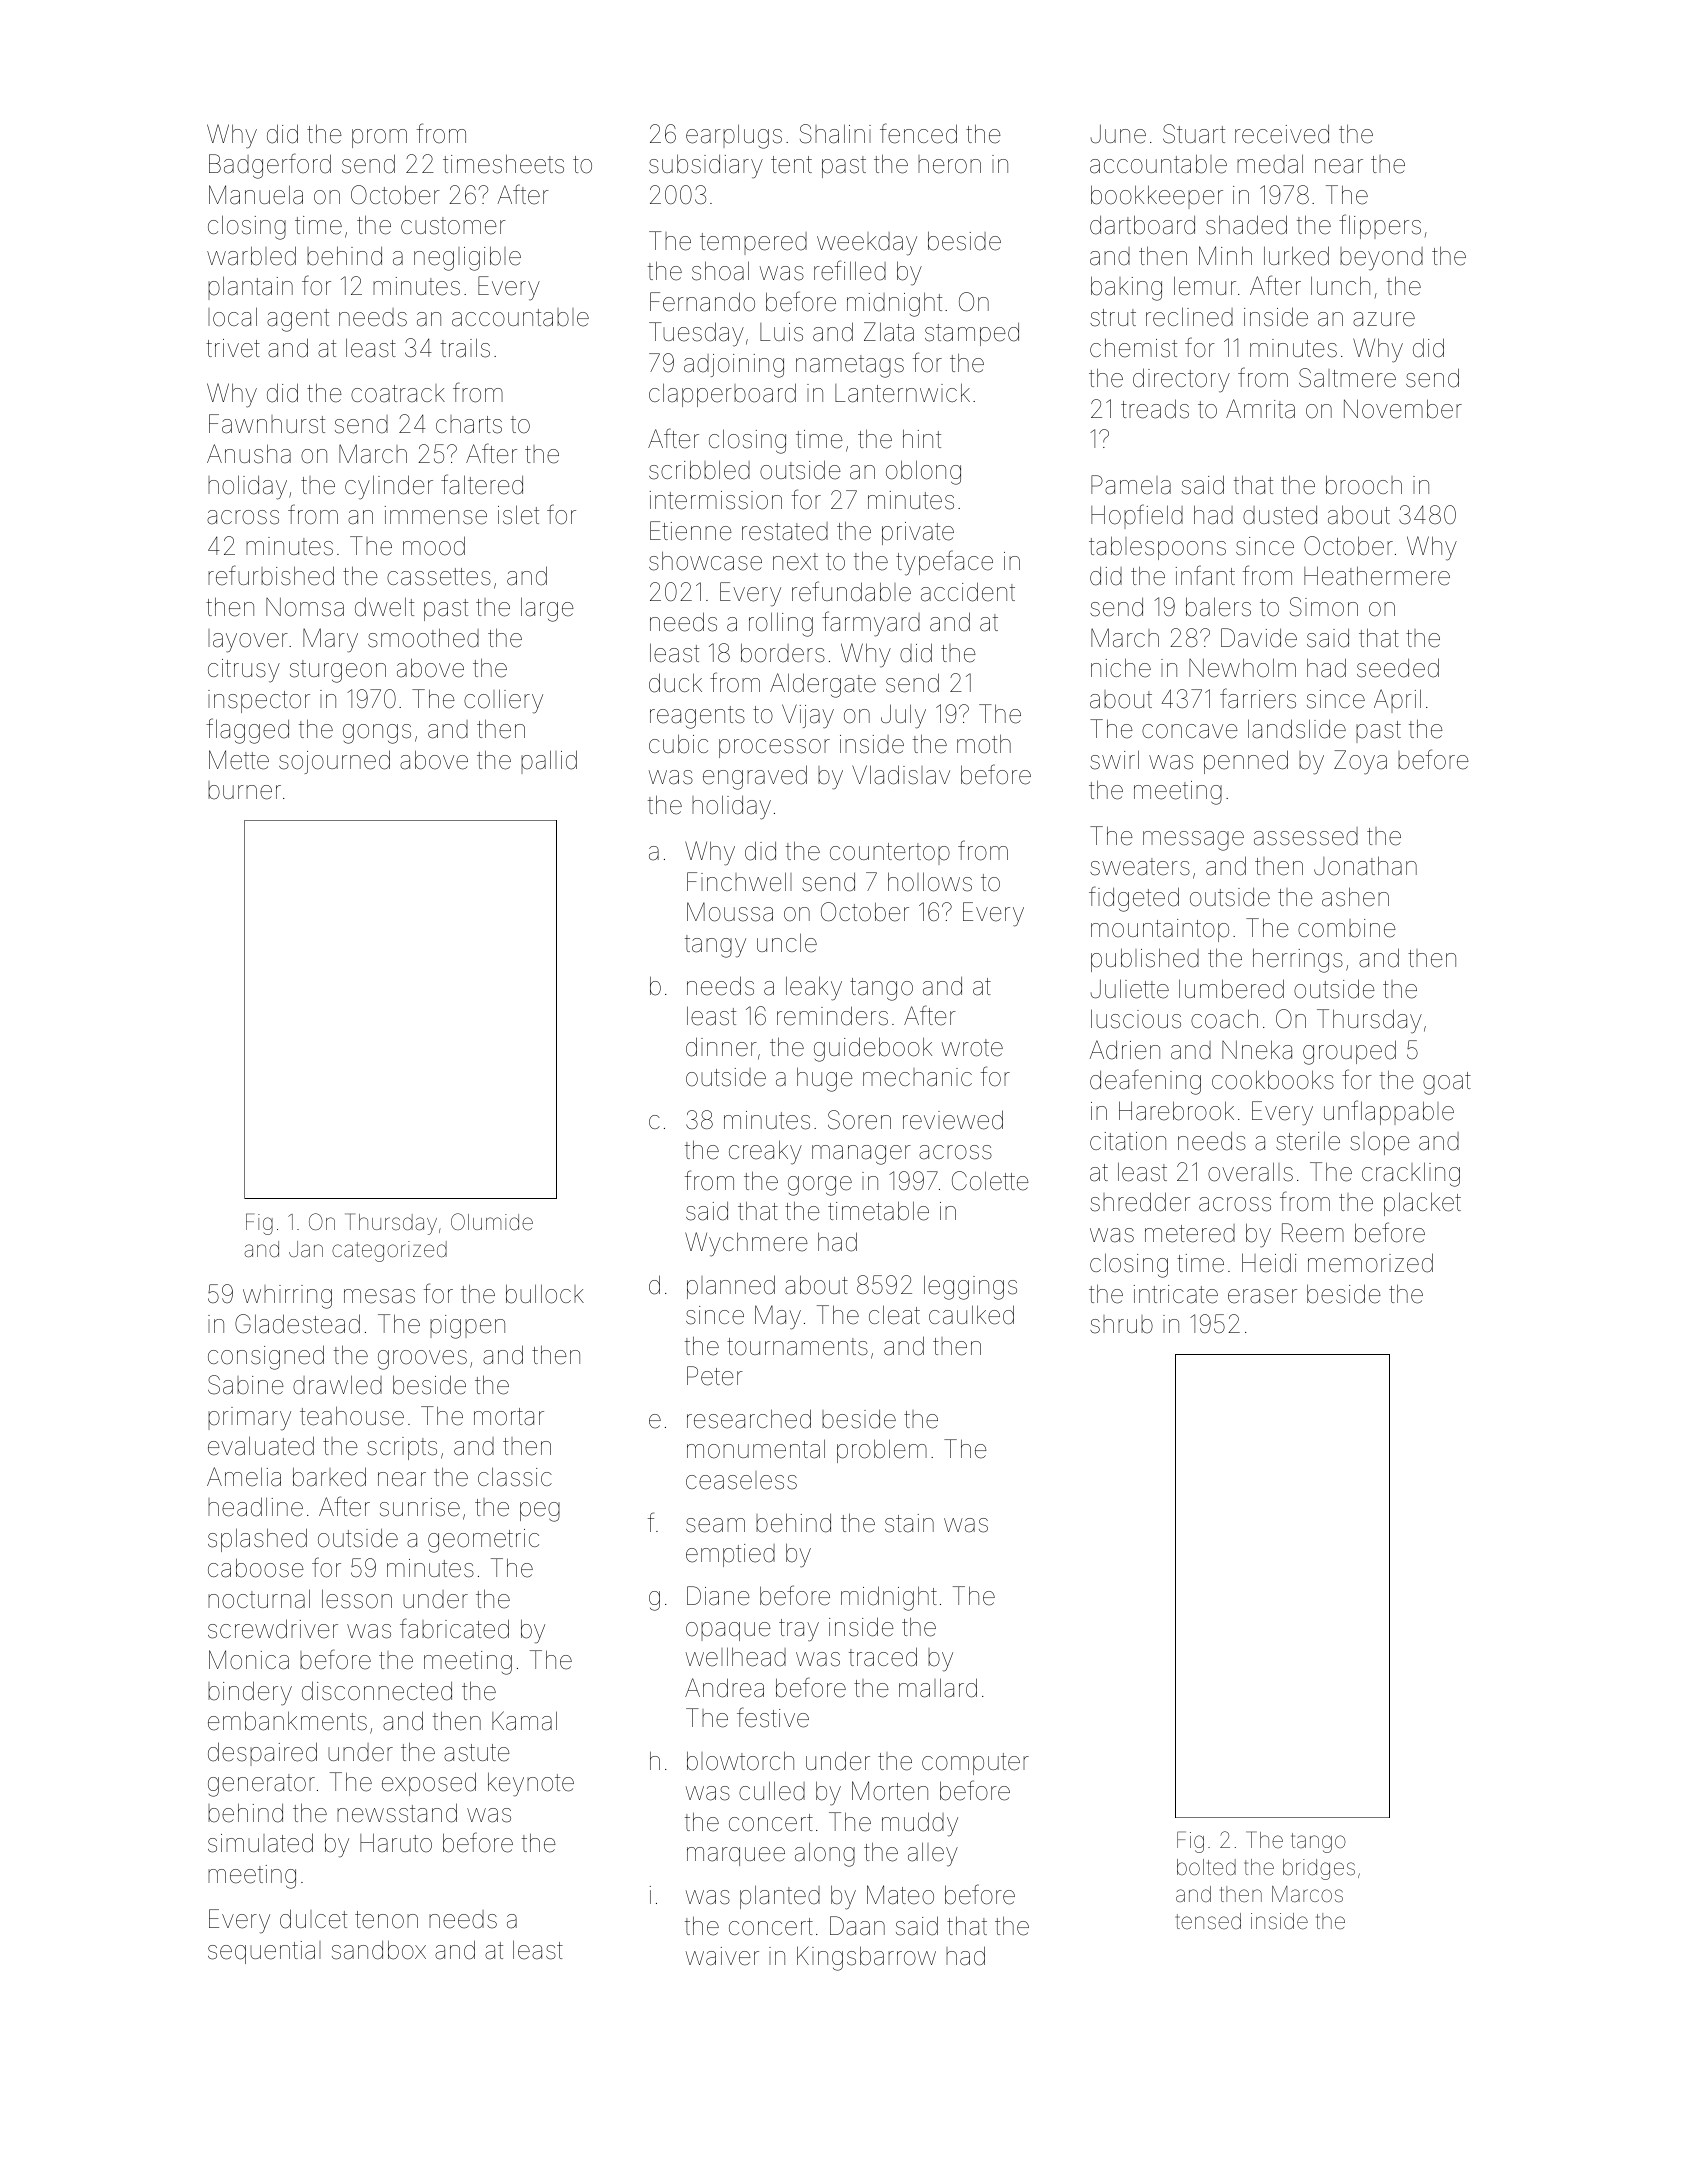 This document has width=1683, height=2178. I want to click on eraser, so click(1262, 1296).
